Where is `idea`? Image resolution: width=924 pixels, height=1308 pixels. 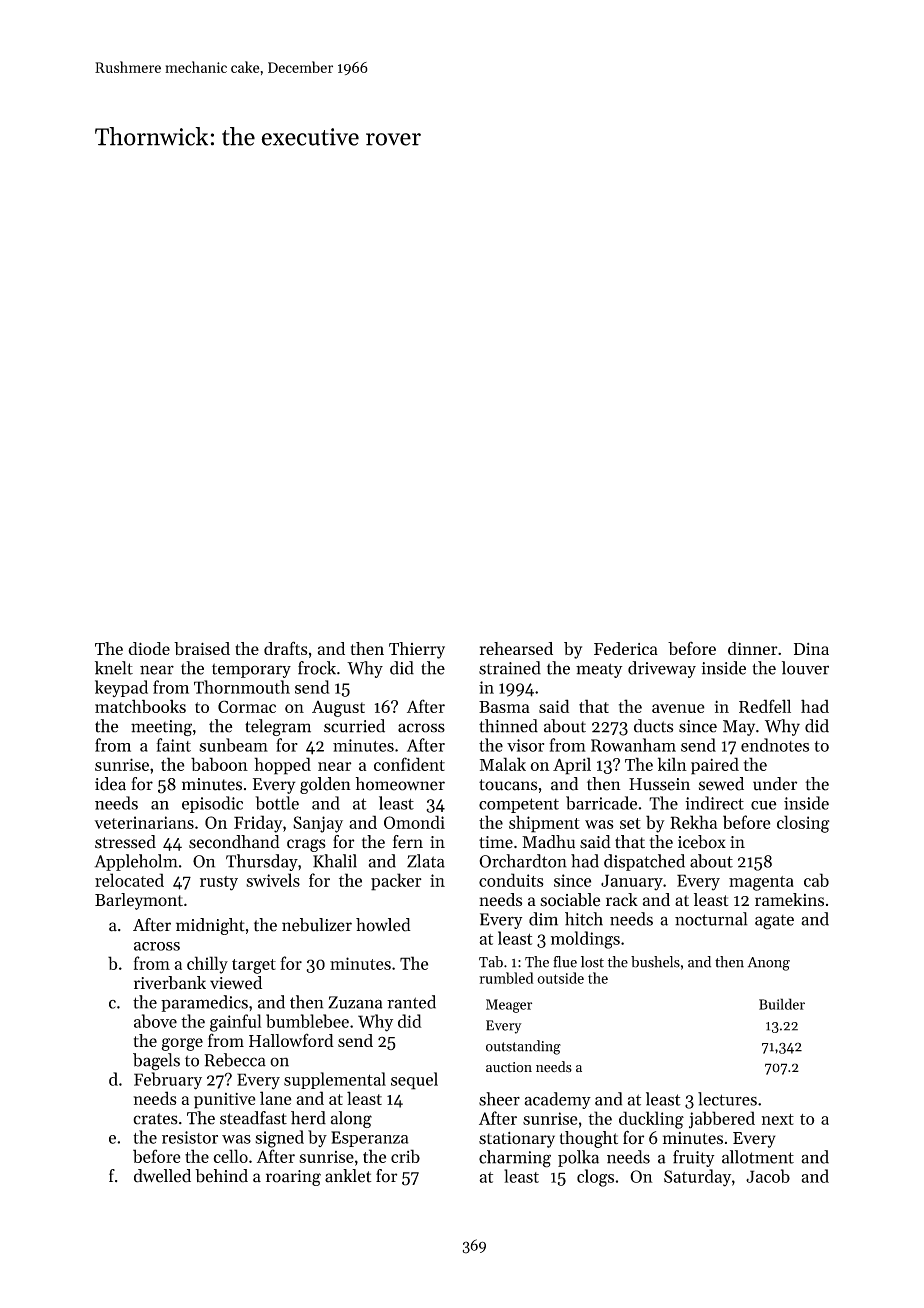 idea is located at coordinates (110, 784).
